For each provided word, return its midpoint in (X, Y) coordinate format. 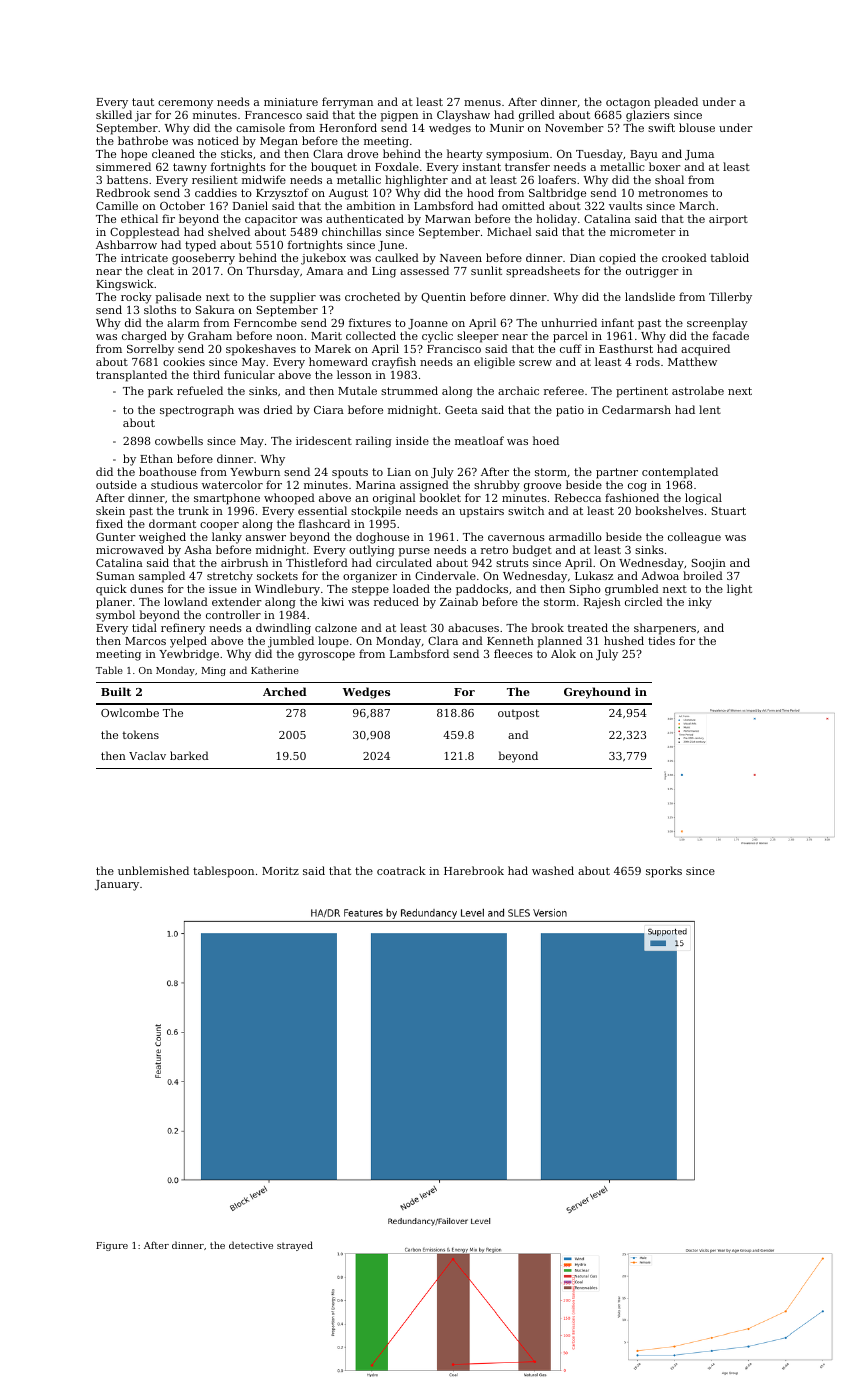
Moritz (280, 871)
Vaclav (147, 755)
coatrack (401, 870)
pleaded (676, 103)
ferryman (347, 103)
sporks (664, 872)
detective (251, 1245)
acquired (705, 350)
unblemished (153, 870)
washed (553, 870)
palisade (178, 298)
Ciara (329, 410)
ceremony (185, 104)
